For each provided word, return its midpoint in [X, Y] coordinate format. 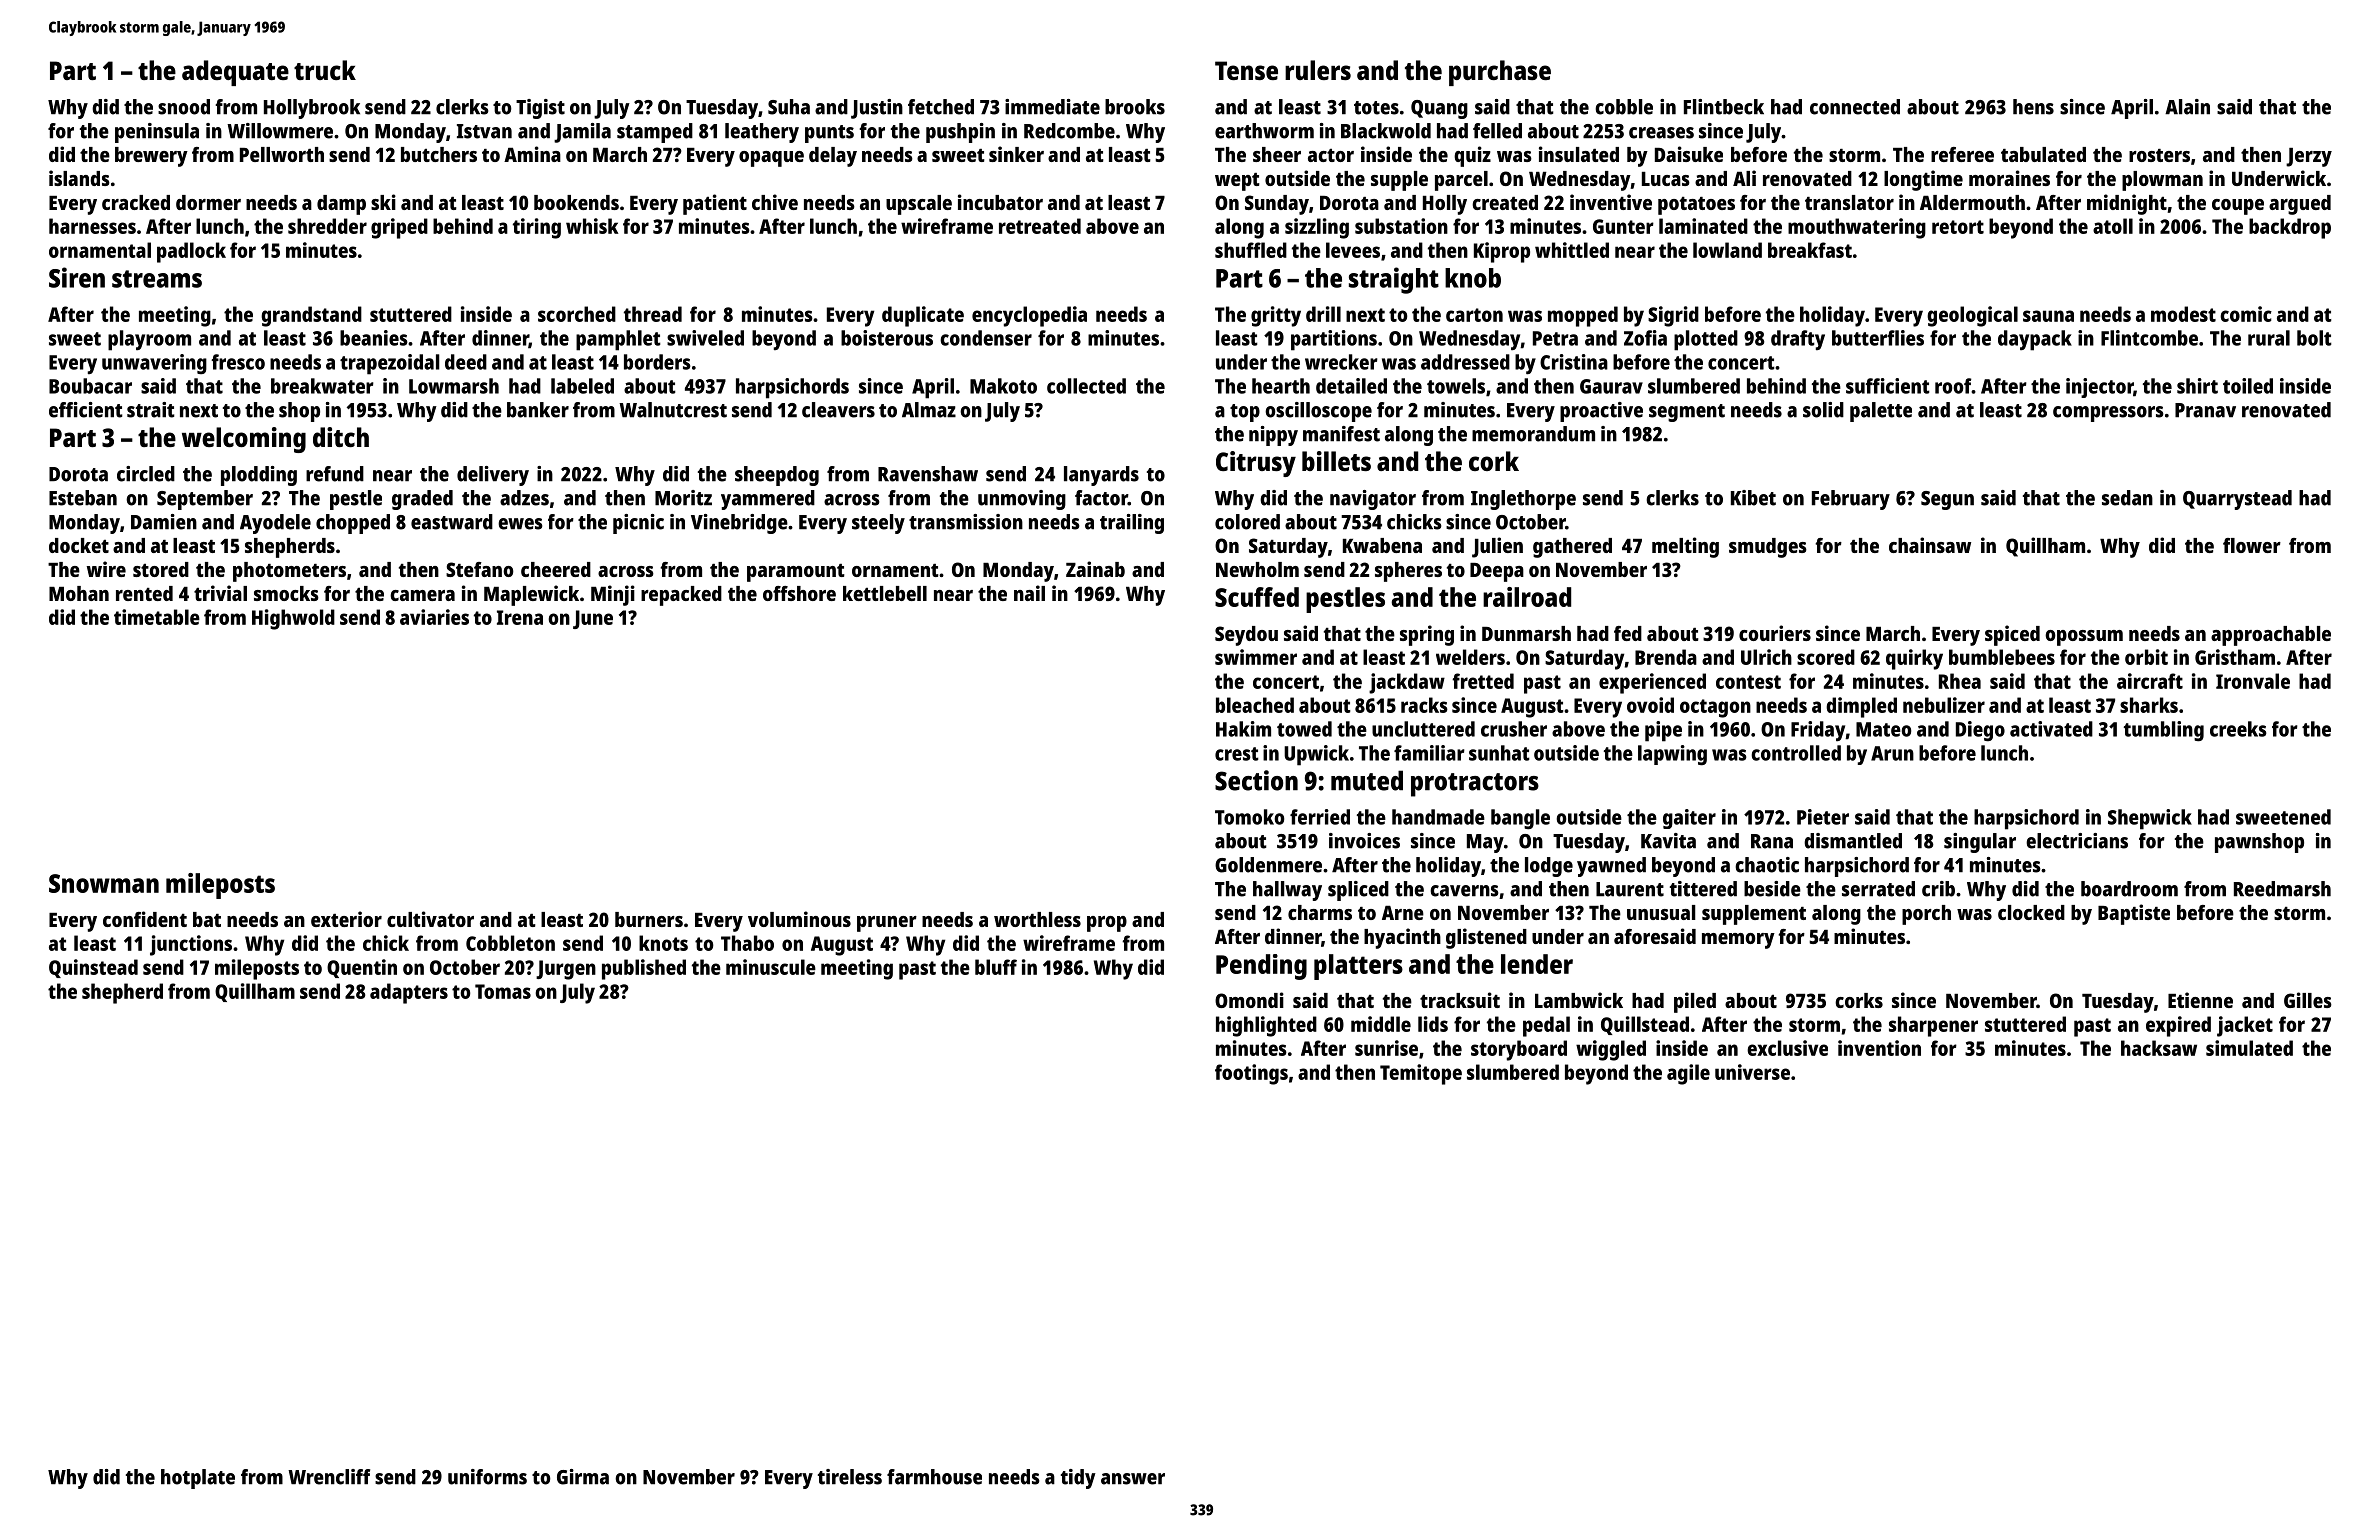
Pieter [1823, 817]
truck [325, 70]
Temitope [1421, 1074]
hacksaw [2159, 1048]
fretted [1483, 681]
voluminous [799, 919]
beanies [374, 338]
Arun [1892, 753]
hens [2033, 107]
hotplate [198, 1479]
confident [145, 919]
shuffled [1251, 250]
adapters [409, 993]
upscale [919, 205]
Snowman [104, 883]
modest [2183, 314]
